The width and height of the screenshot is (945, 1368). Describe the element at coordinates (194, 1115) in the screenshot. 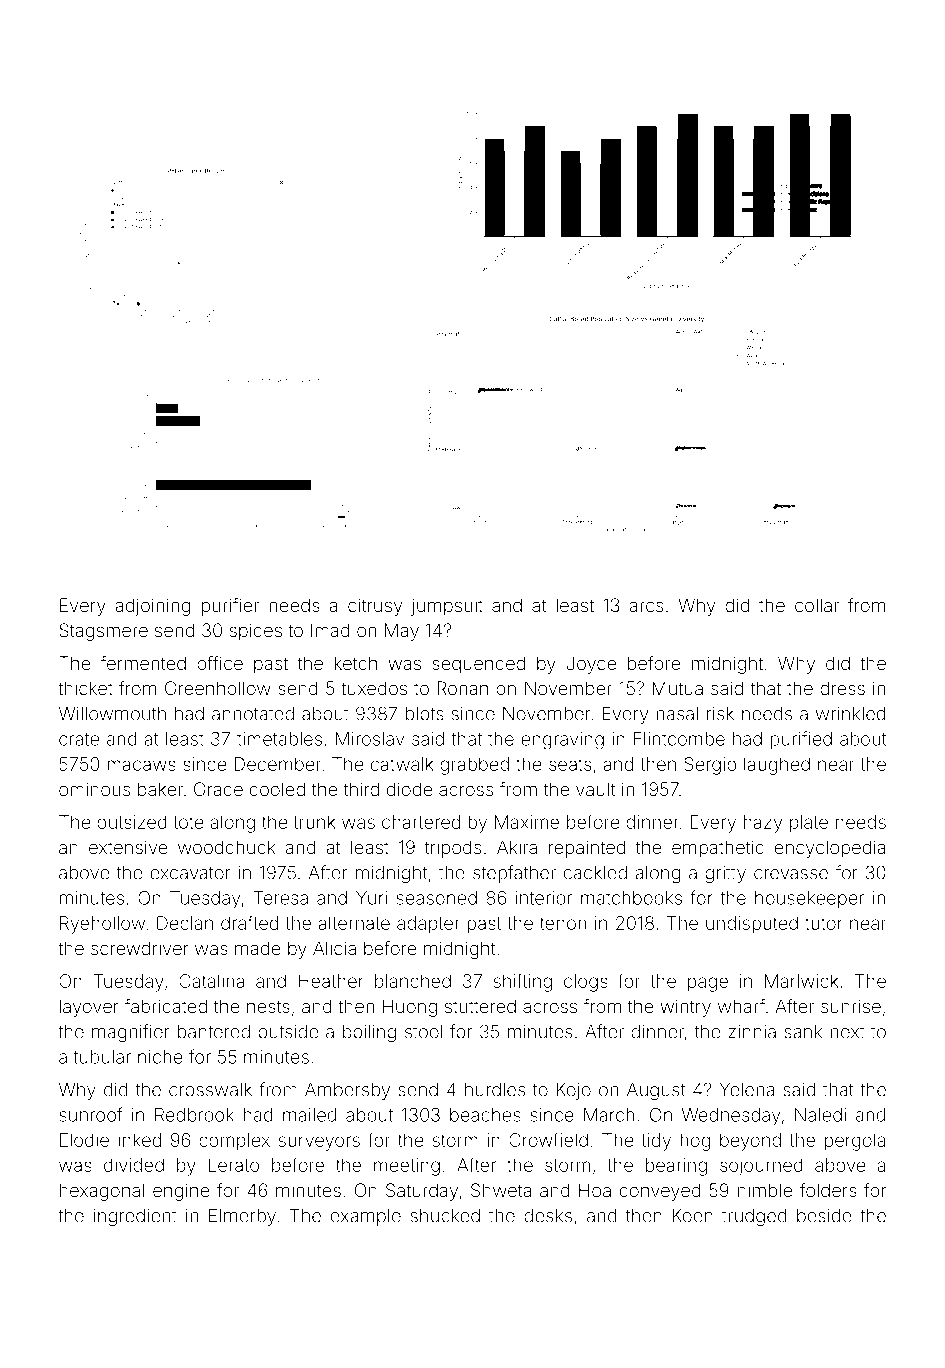

I see `Redbrook` at that location.
